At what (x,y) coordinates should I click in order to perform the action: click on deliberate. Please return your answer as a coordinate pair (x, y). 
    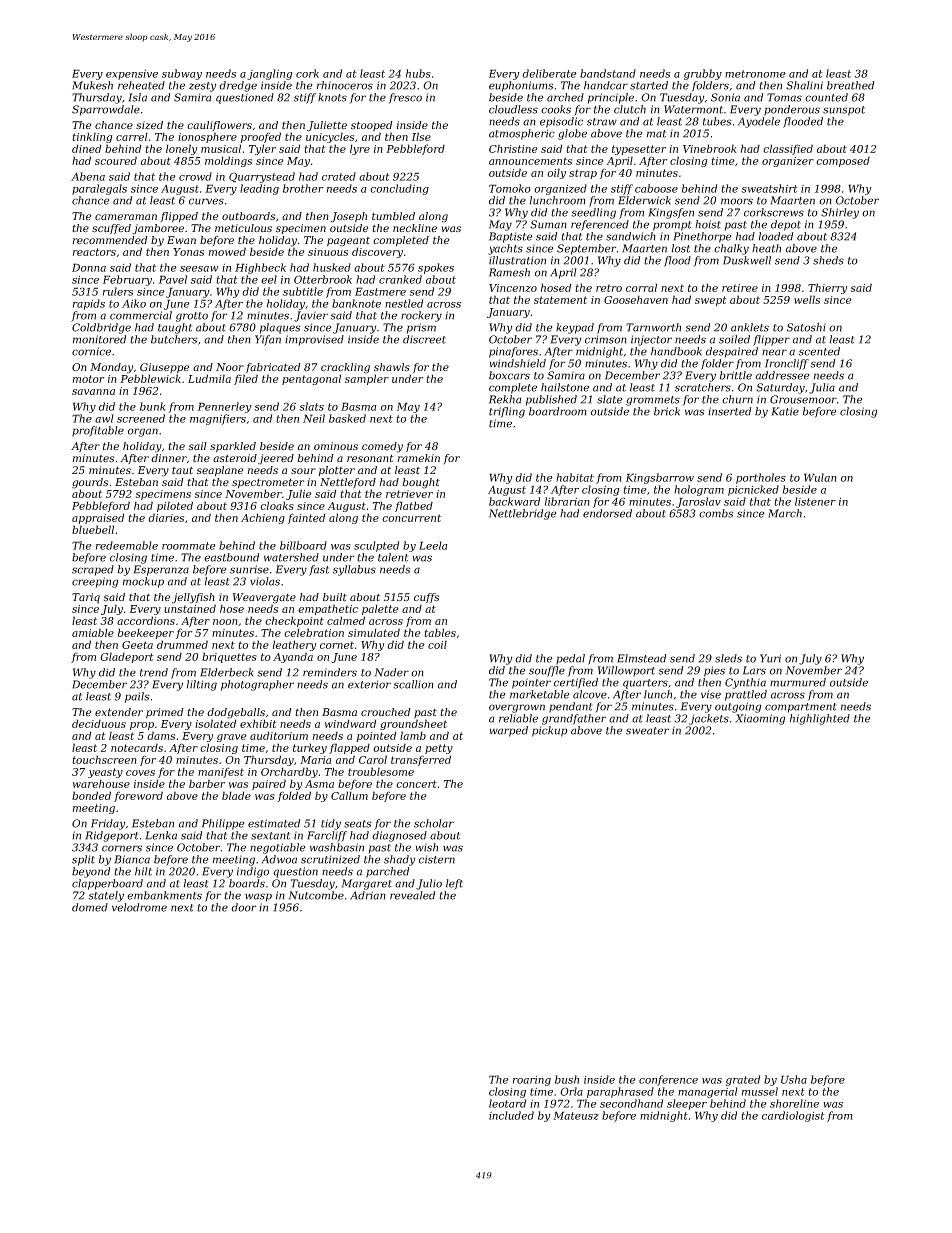
    Looking at the image, I should click on (549, 73).
